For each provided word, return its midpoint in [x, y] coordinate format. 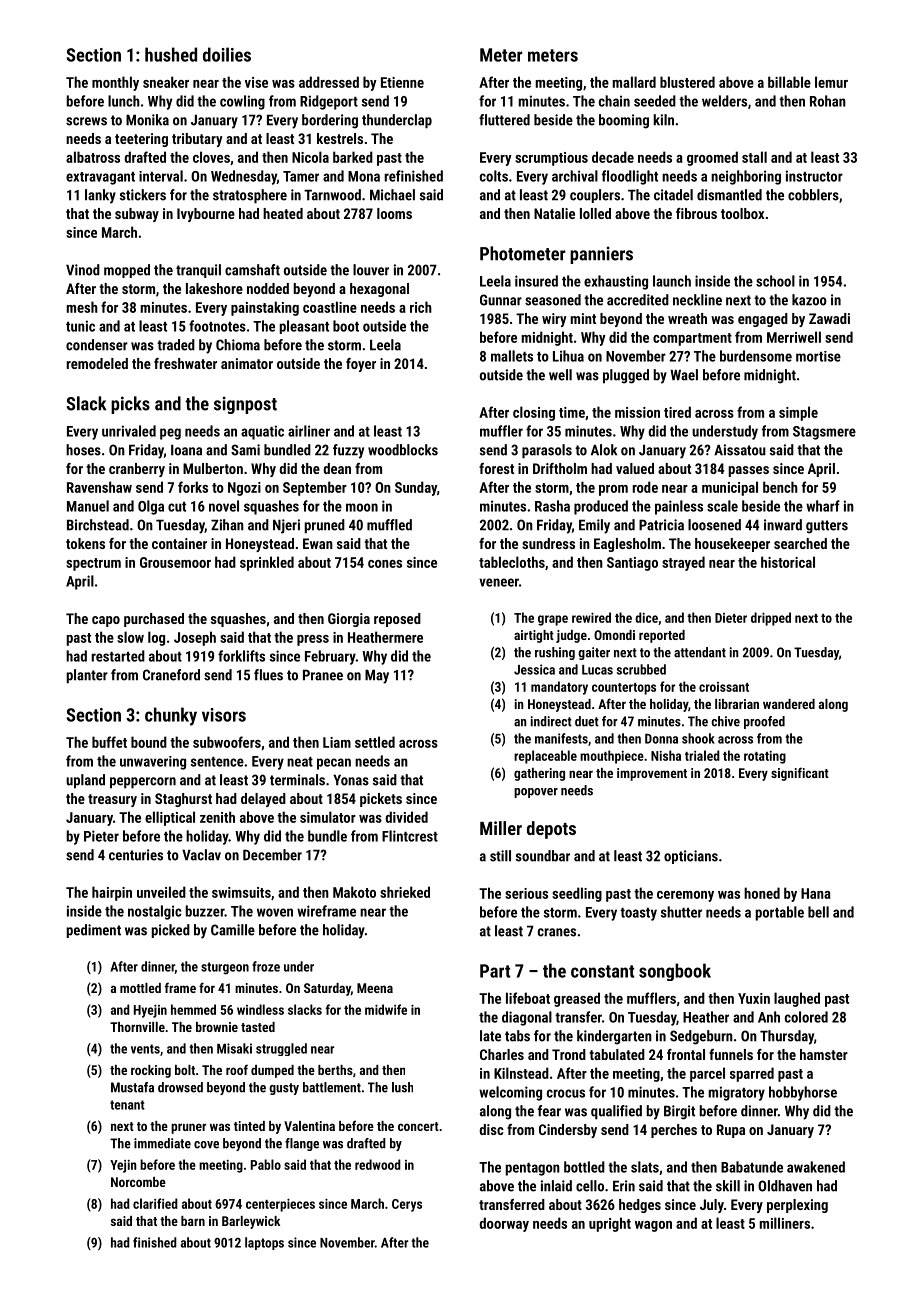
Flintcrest [410, 836]
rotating [765, 757]
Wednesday [244, 177]
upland [85, 781]
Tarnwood [332, 195]
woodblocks [403, 450]
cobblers [813, 195]
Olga [151, 507]
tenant [127, 1105]
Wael [684, 375]
